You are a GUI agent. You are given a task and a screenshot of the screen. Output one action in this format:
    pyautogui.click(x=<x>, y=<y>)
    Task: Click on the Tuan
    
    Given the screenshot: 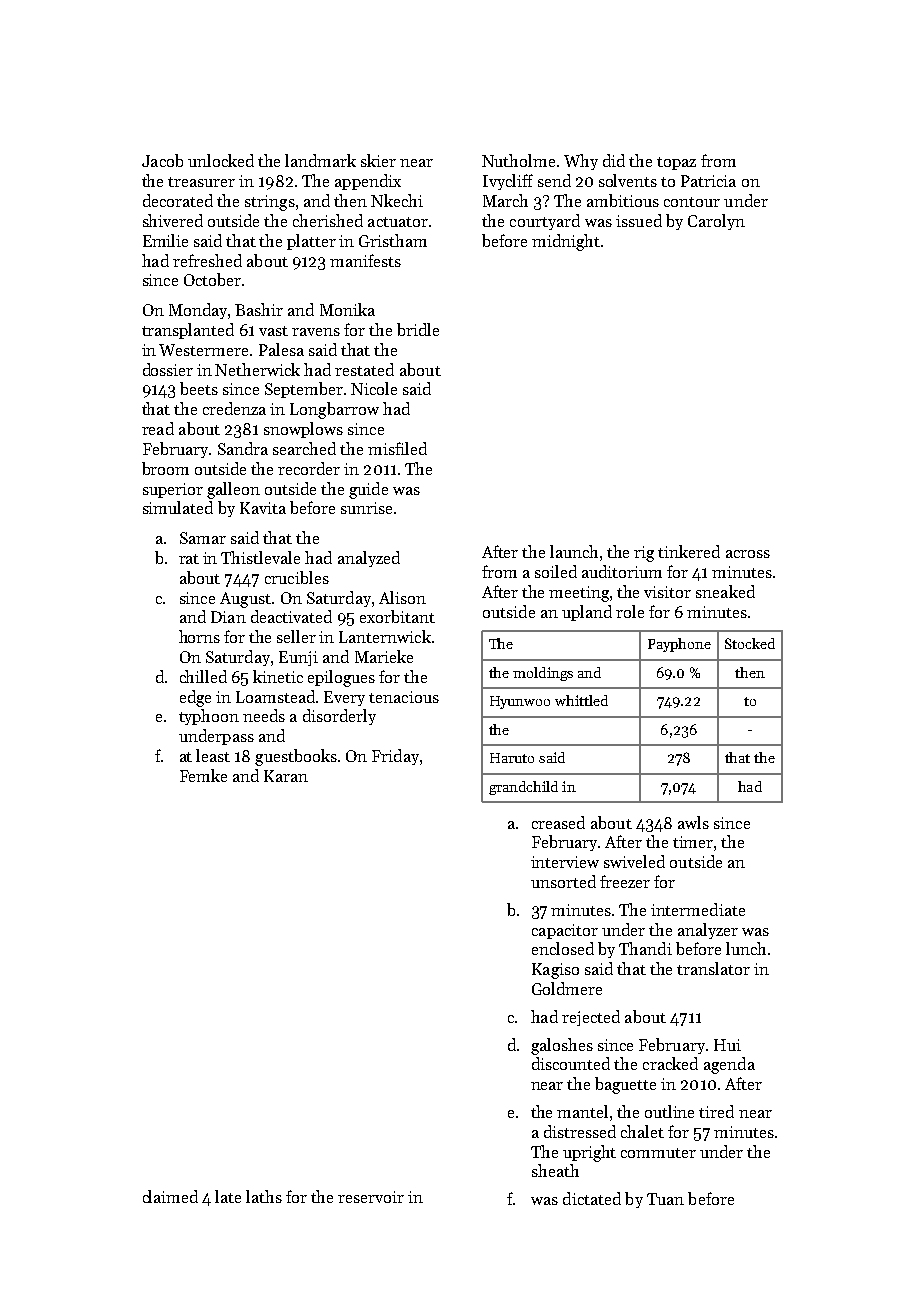 What is the action you would take?
    pyautogui.click(x=665, y=1199)
